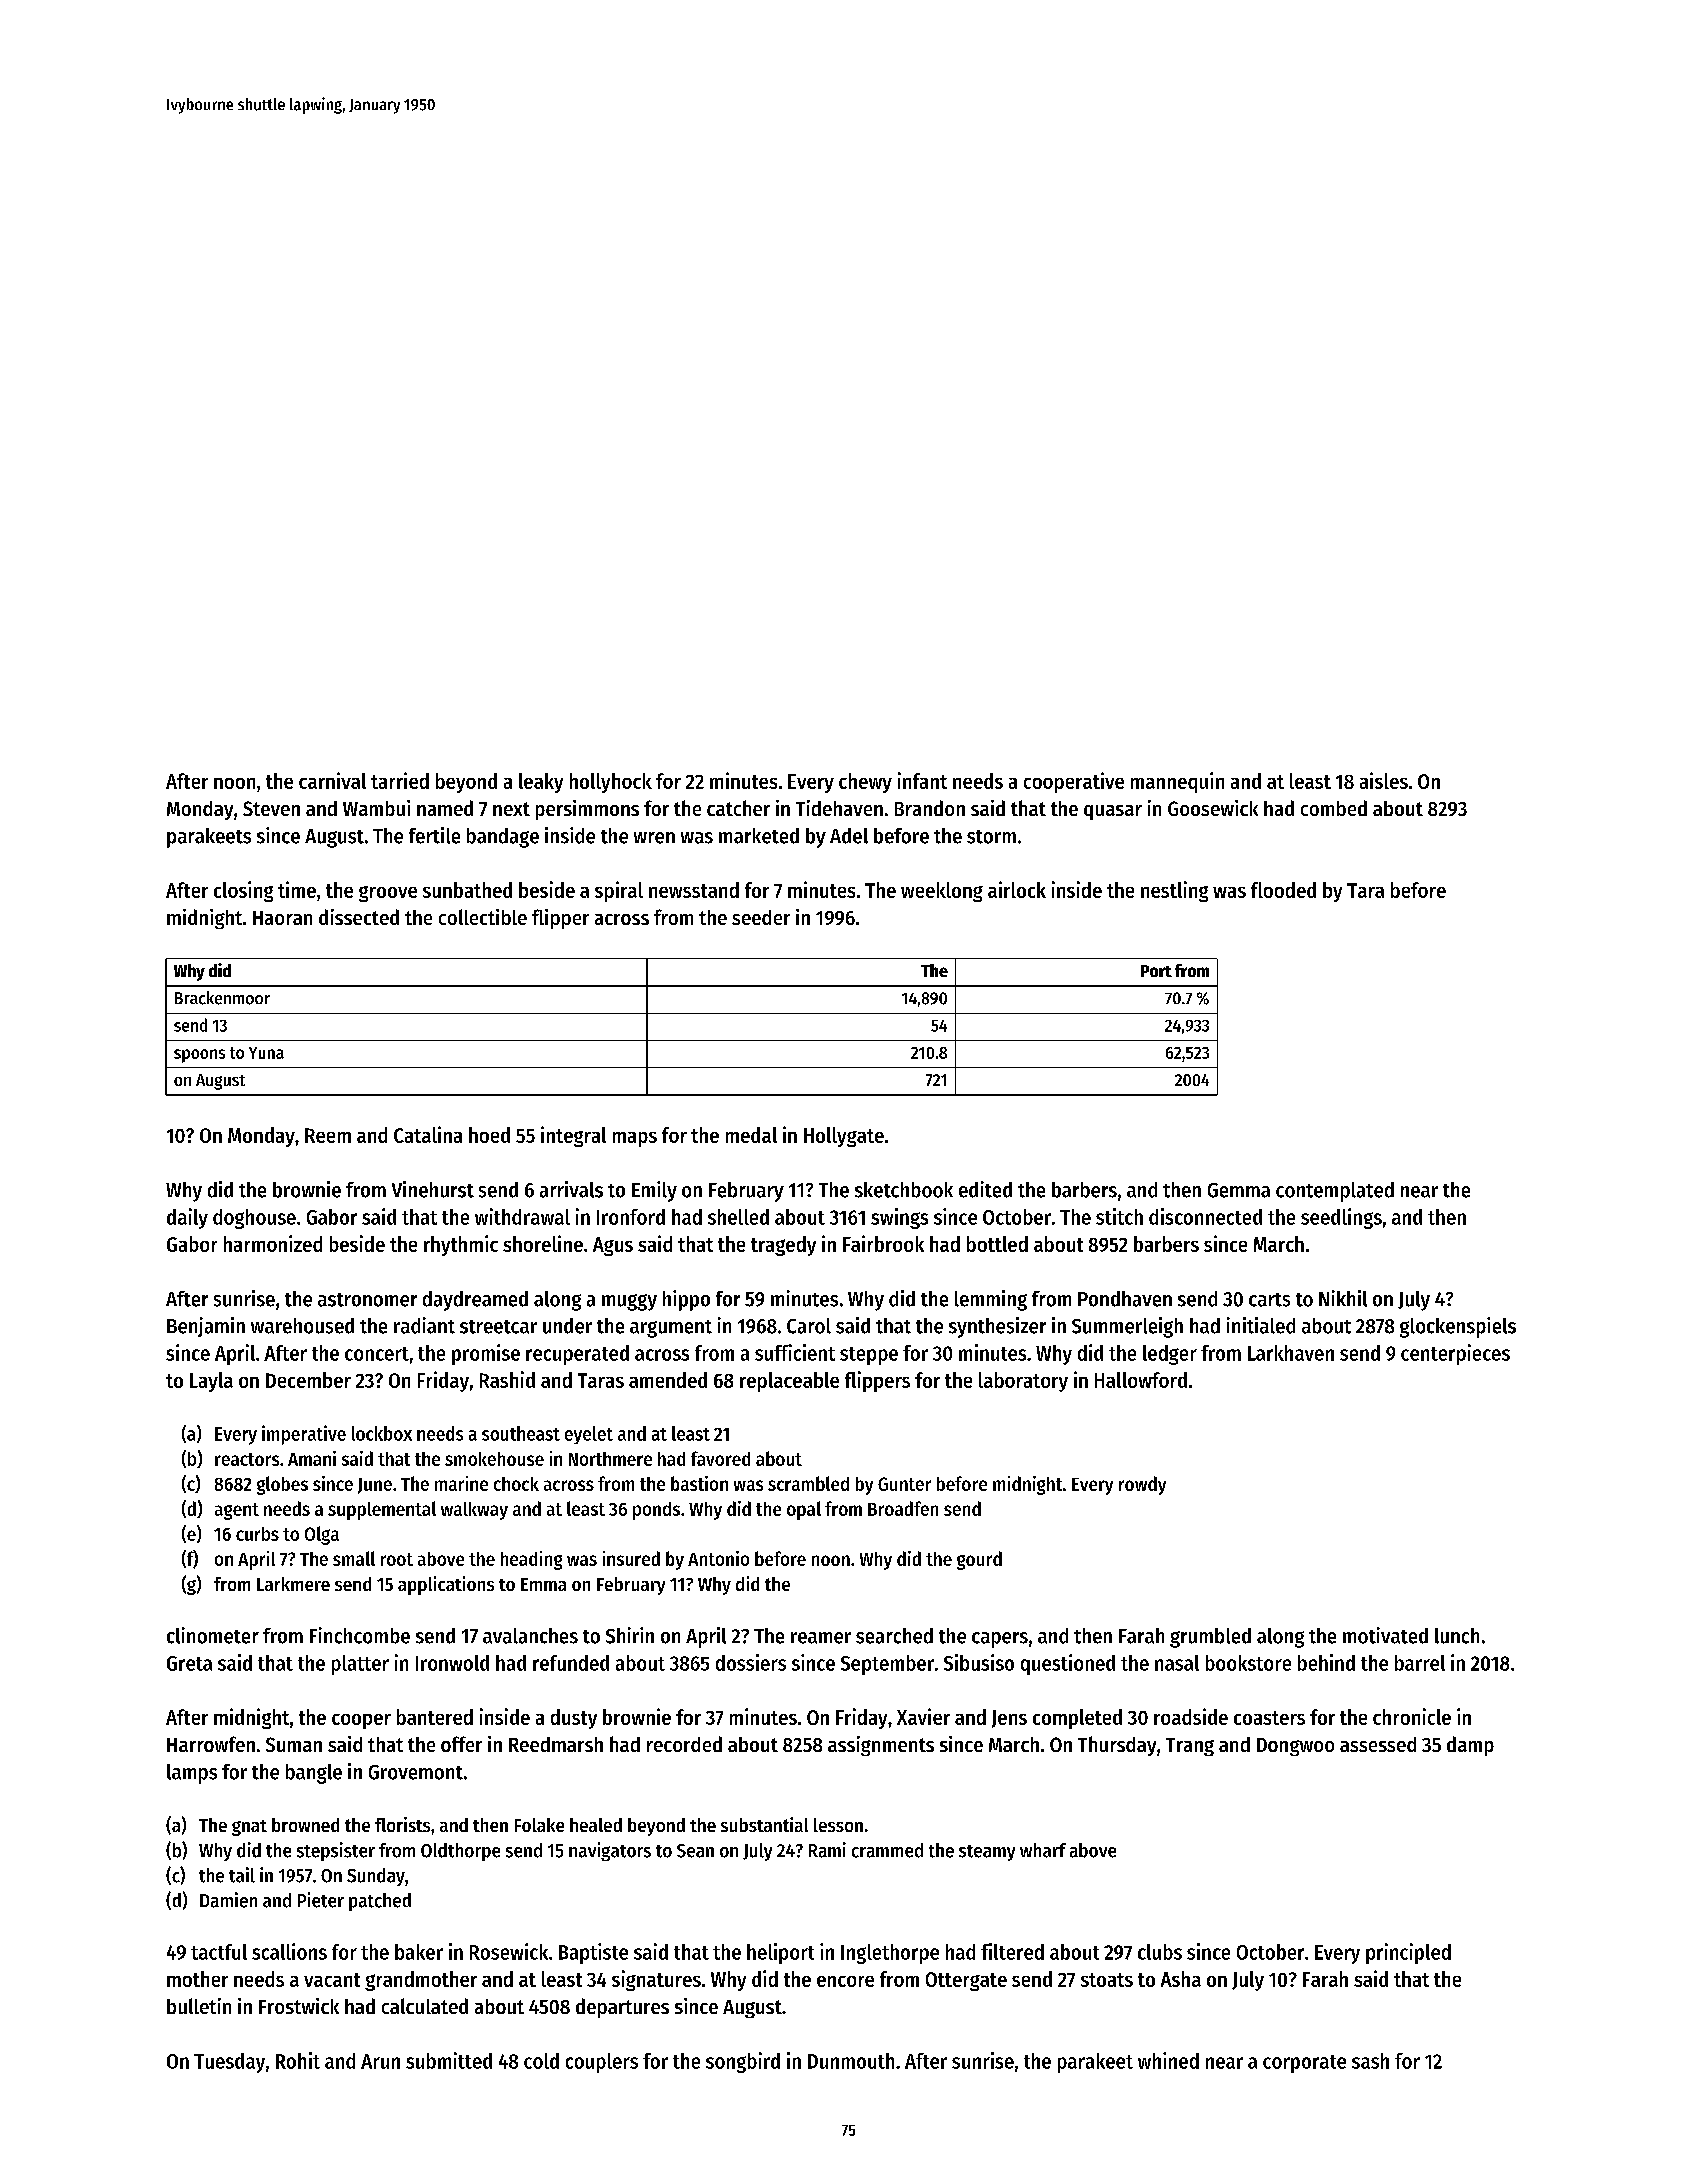 Image resolution: width=1683 pixels, height=2178 pixels. I want to click on infant, so click(922, 780).
